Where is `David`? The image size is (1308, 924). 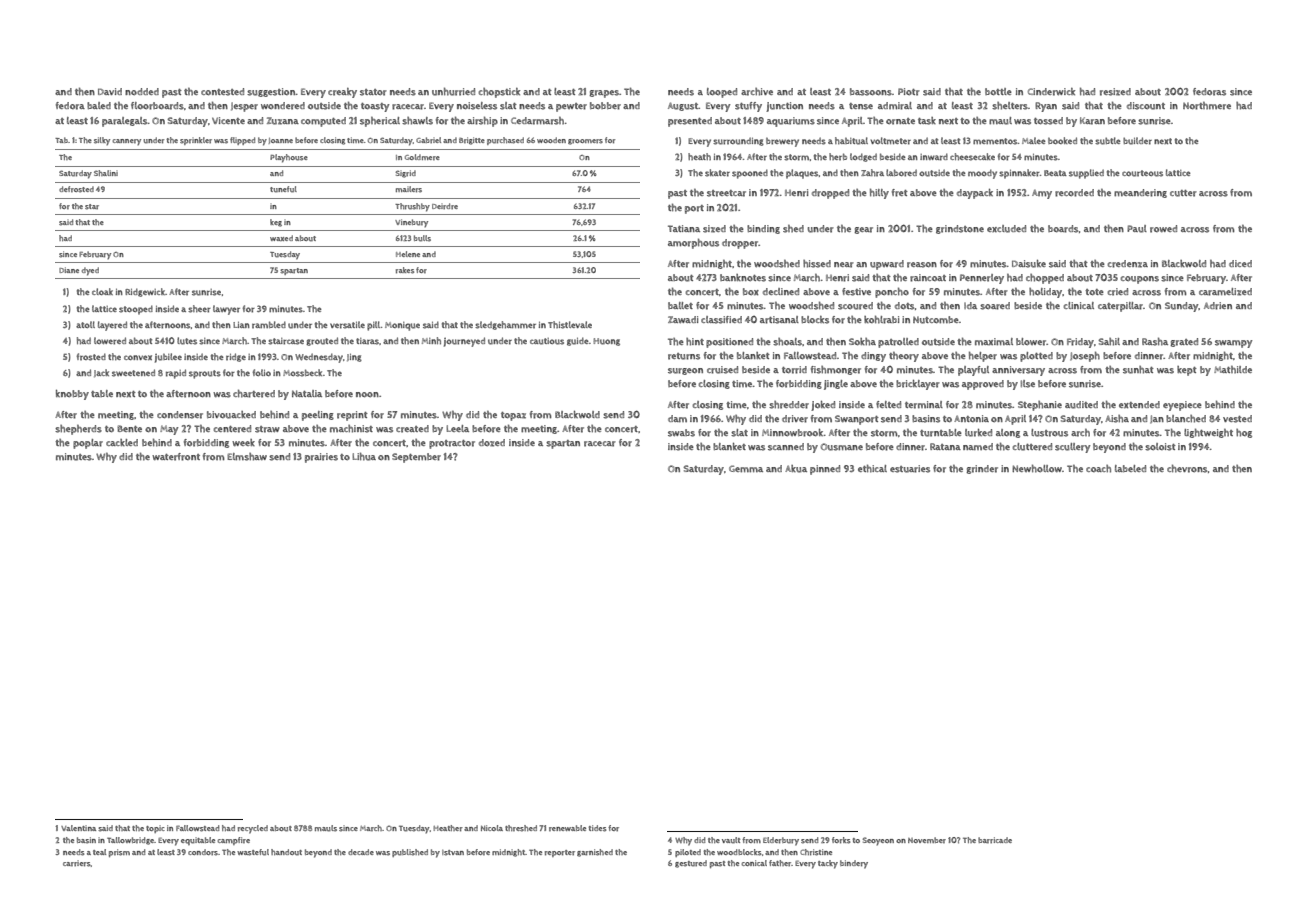 David is located at coordinates (110, 91).
